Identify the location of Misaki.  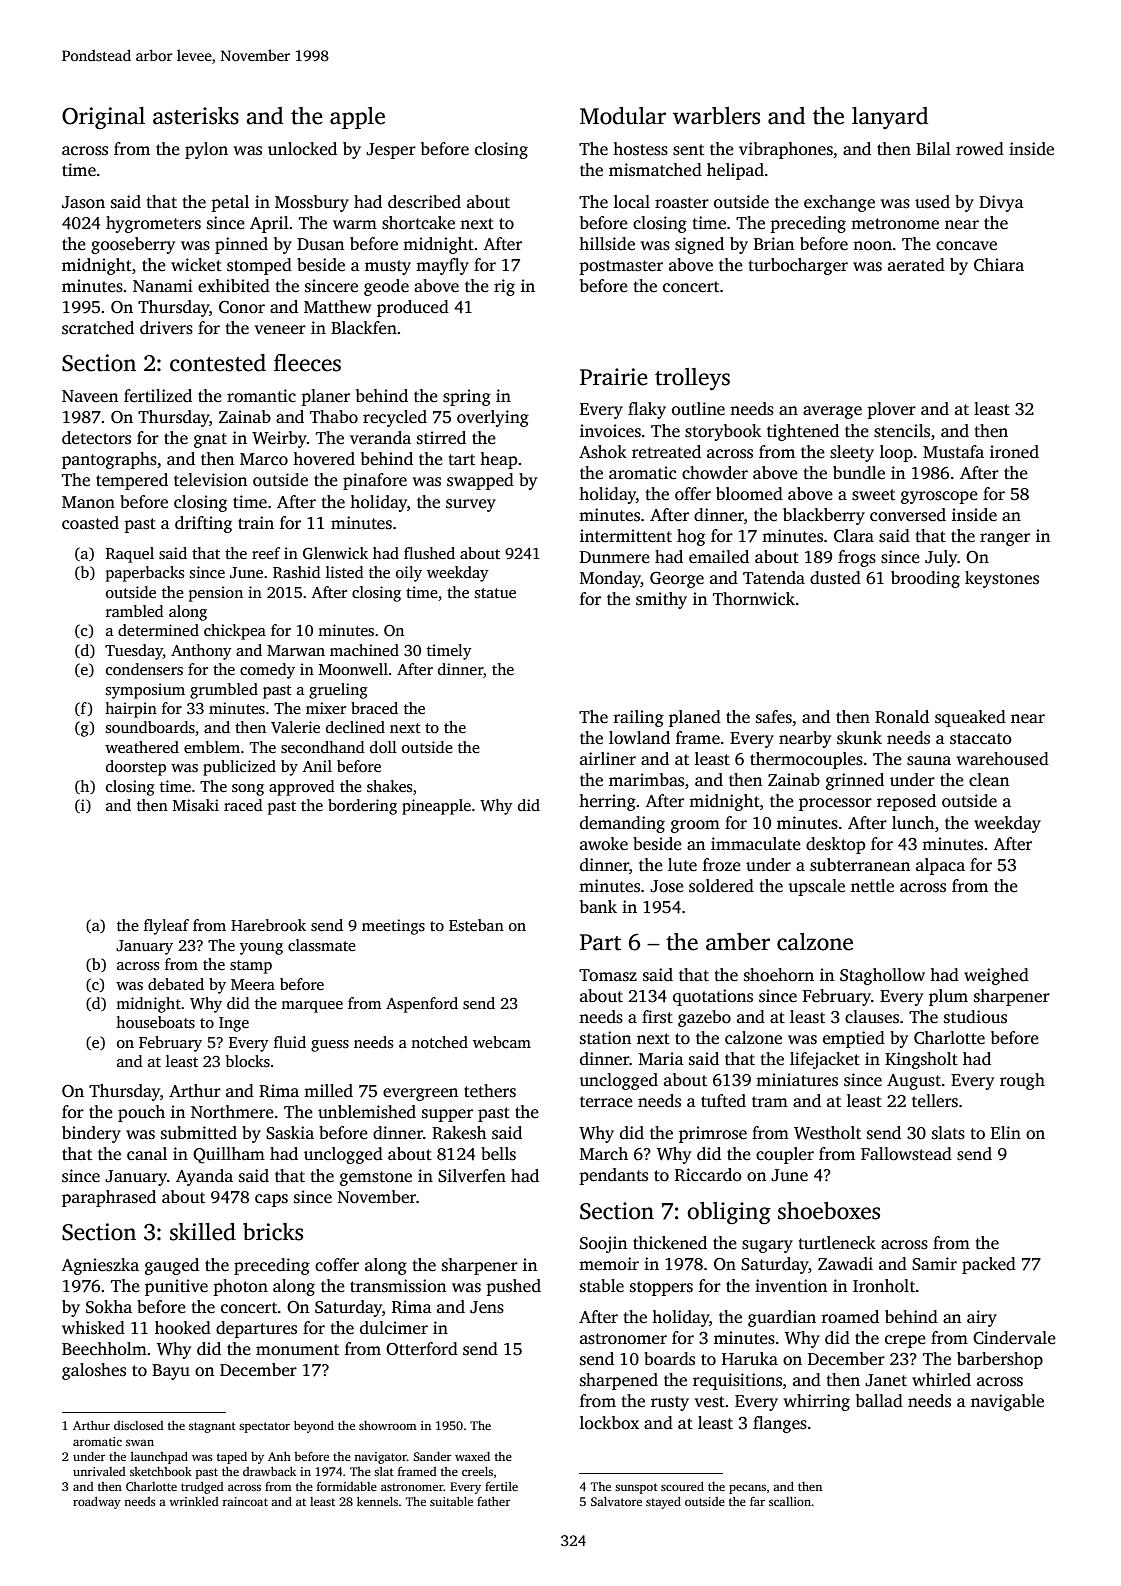
(196, 805).
